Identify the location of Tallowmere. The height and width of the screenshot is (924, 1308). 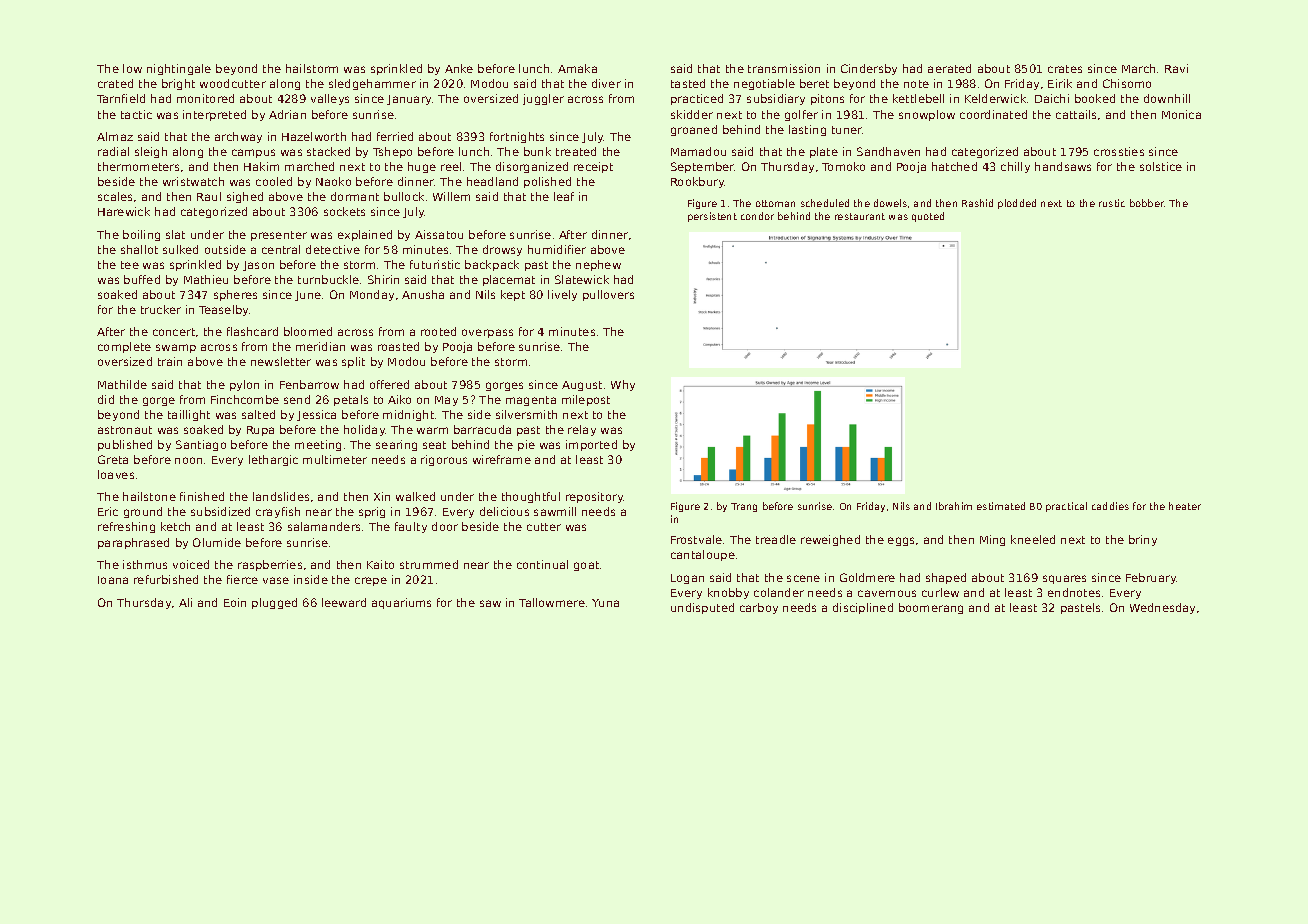
(552, 602).
